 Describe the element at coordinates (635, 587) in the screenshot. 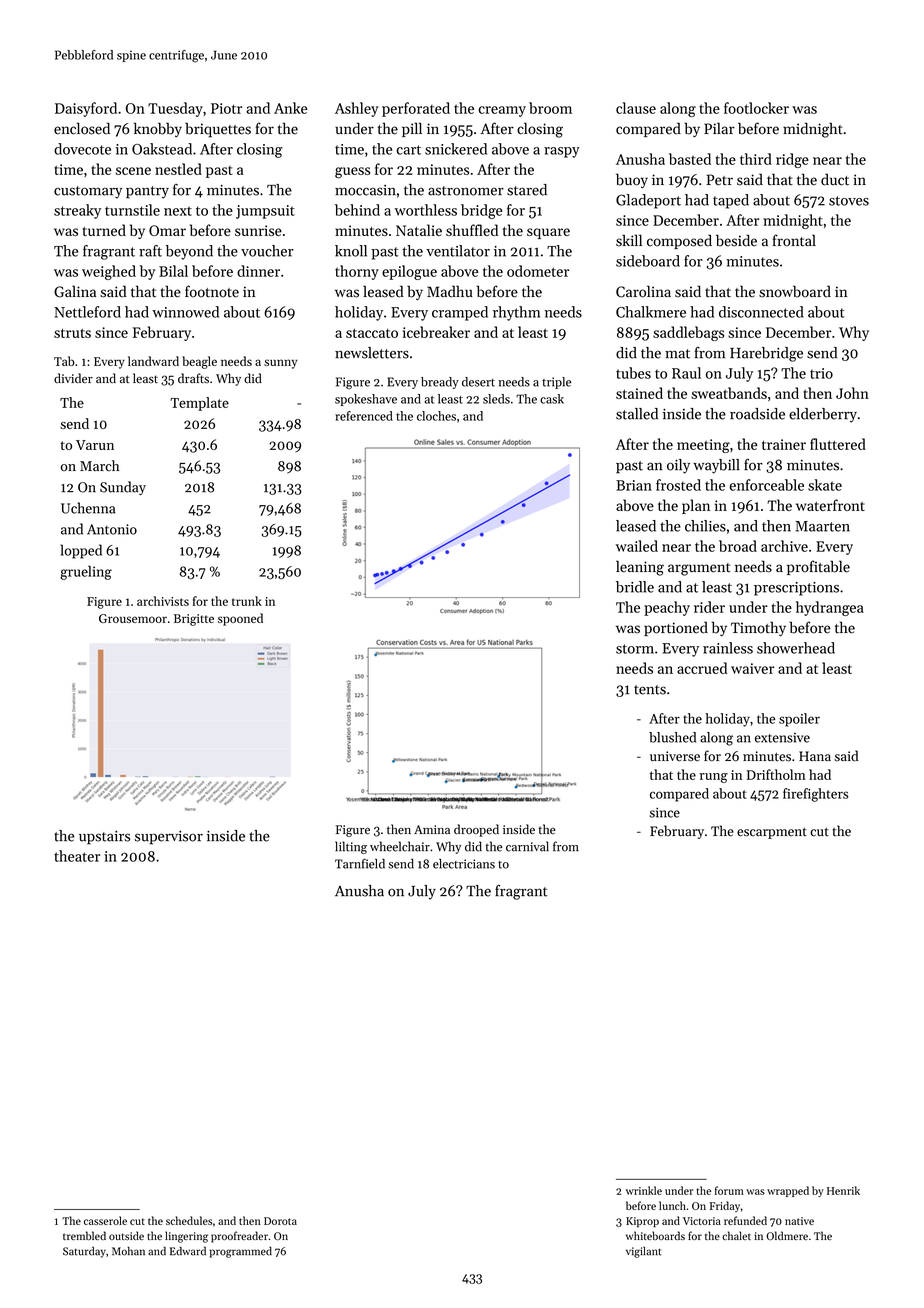

I see `bridle` at that location.
